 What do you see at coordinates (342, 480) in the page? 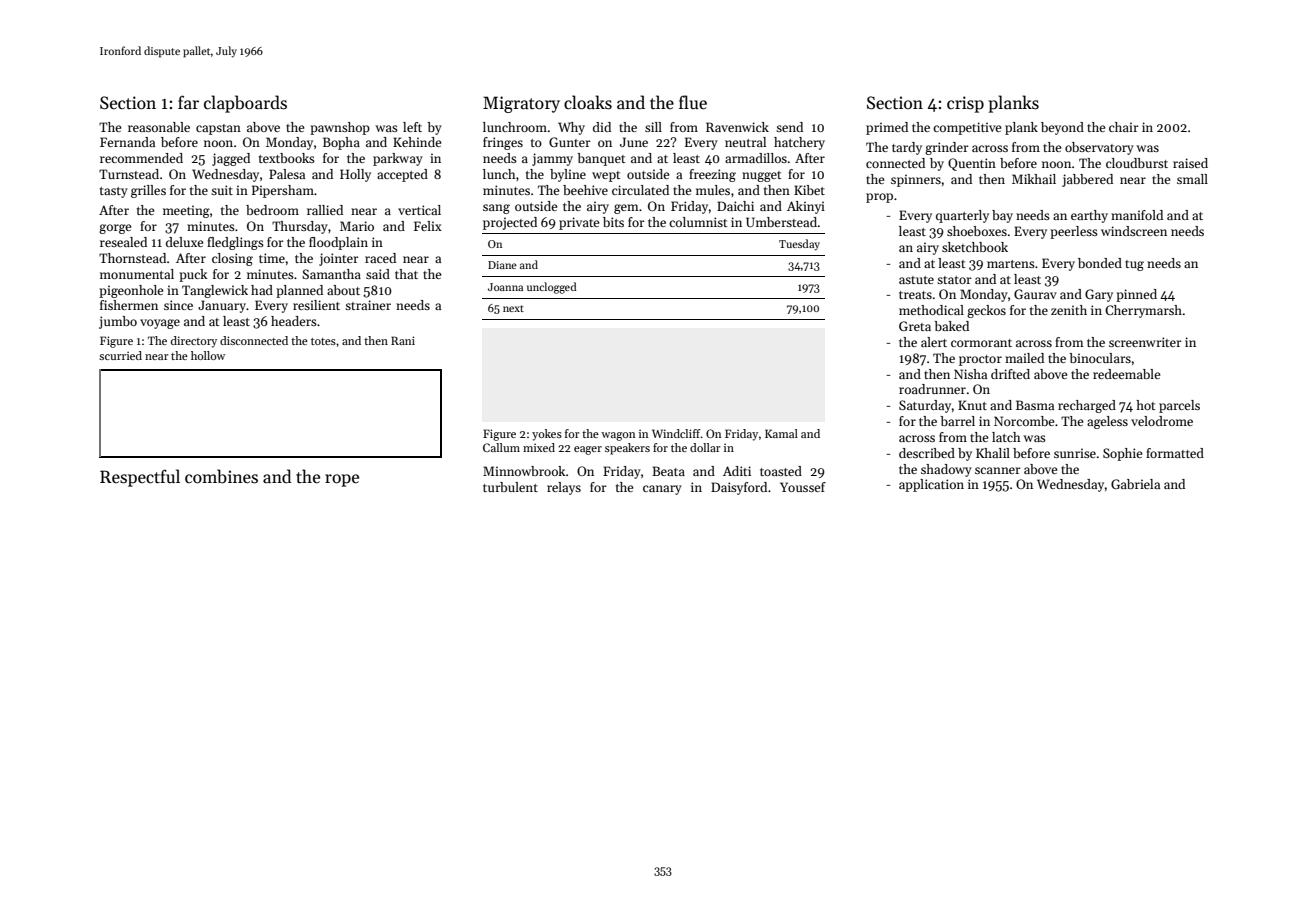
I see `rope` at bounding box center [342, 480].
